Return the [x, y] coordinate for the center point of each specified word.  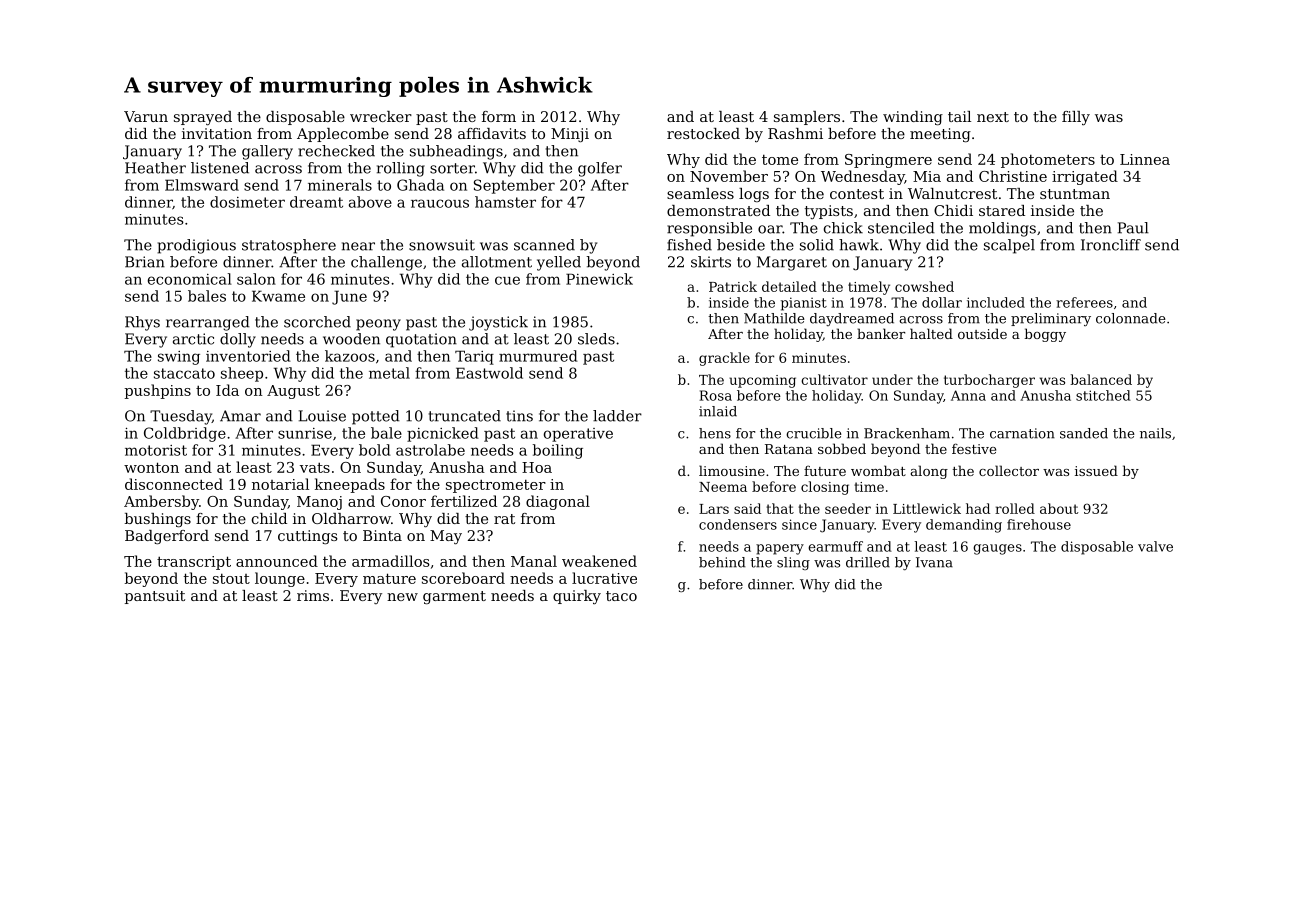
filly [1076, 118]
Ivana [934, 562]
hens [715, 433]
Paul [1133, 228]
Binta [382, 535]
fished [689, 245]
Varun [146, 116]
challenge [386, 263]
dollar [942, 302]
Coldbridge [185, 434]
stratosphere [289, 246]
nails [1155, 433]
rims [313, 595]
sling [793, 563]
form [499, 116]
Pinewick [599, 279]
